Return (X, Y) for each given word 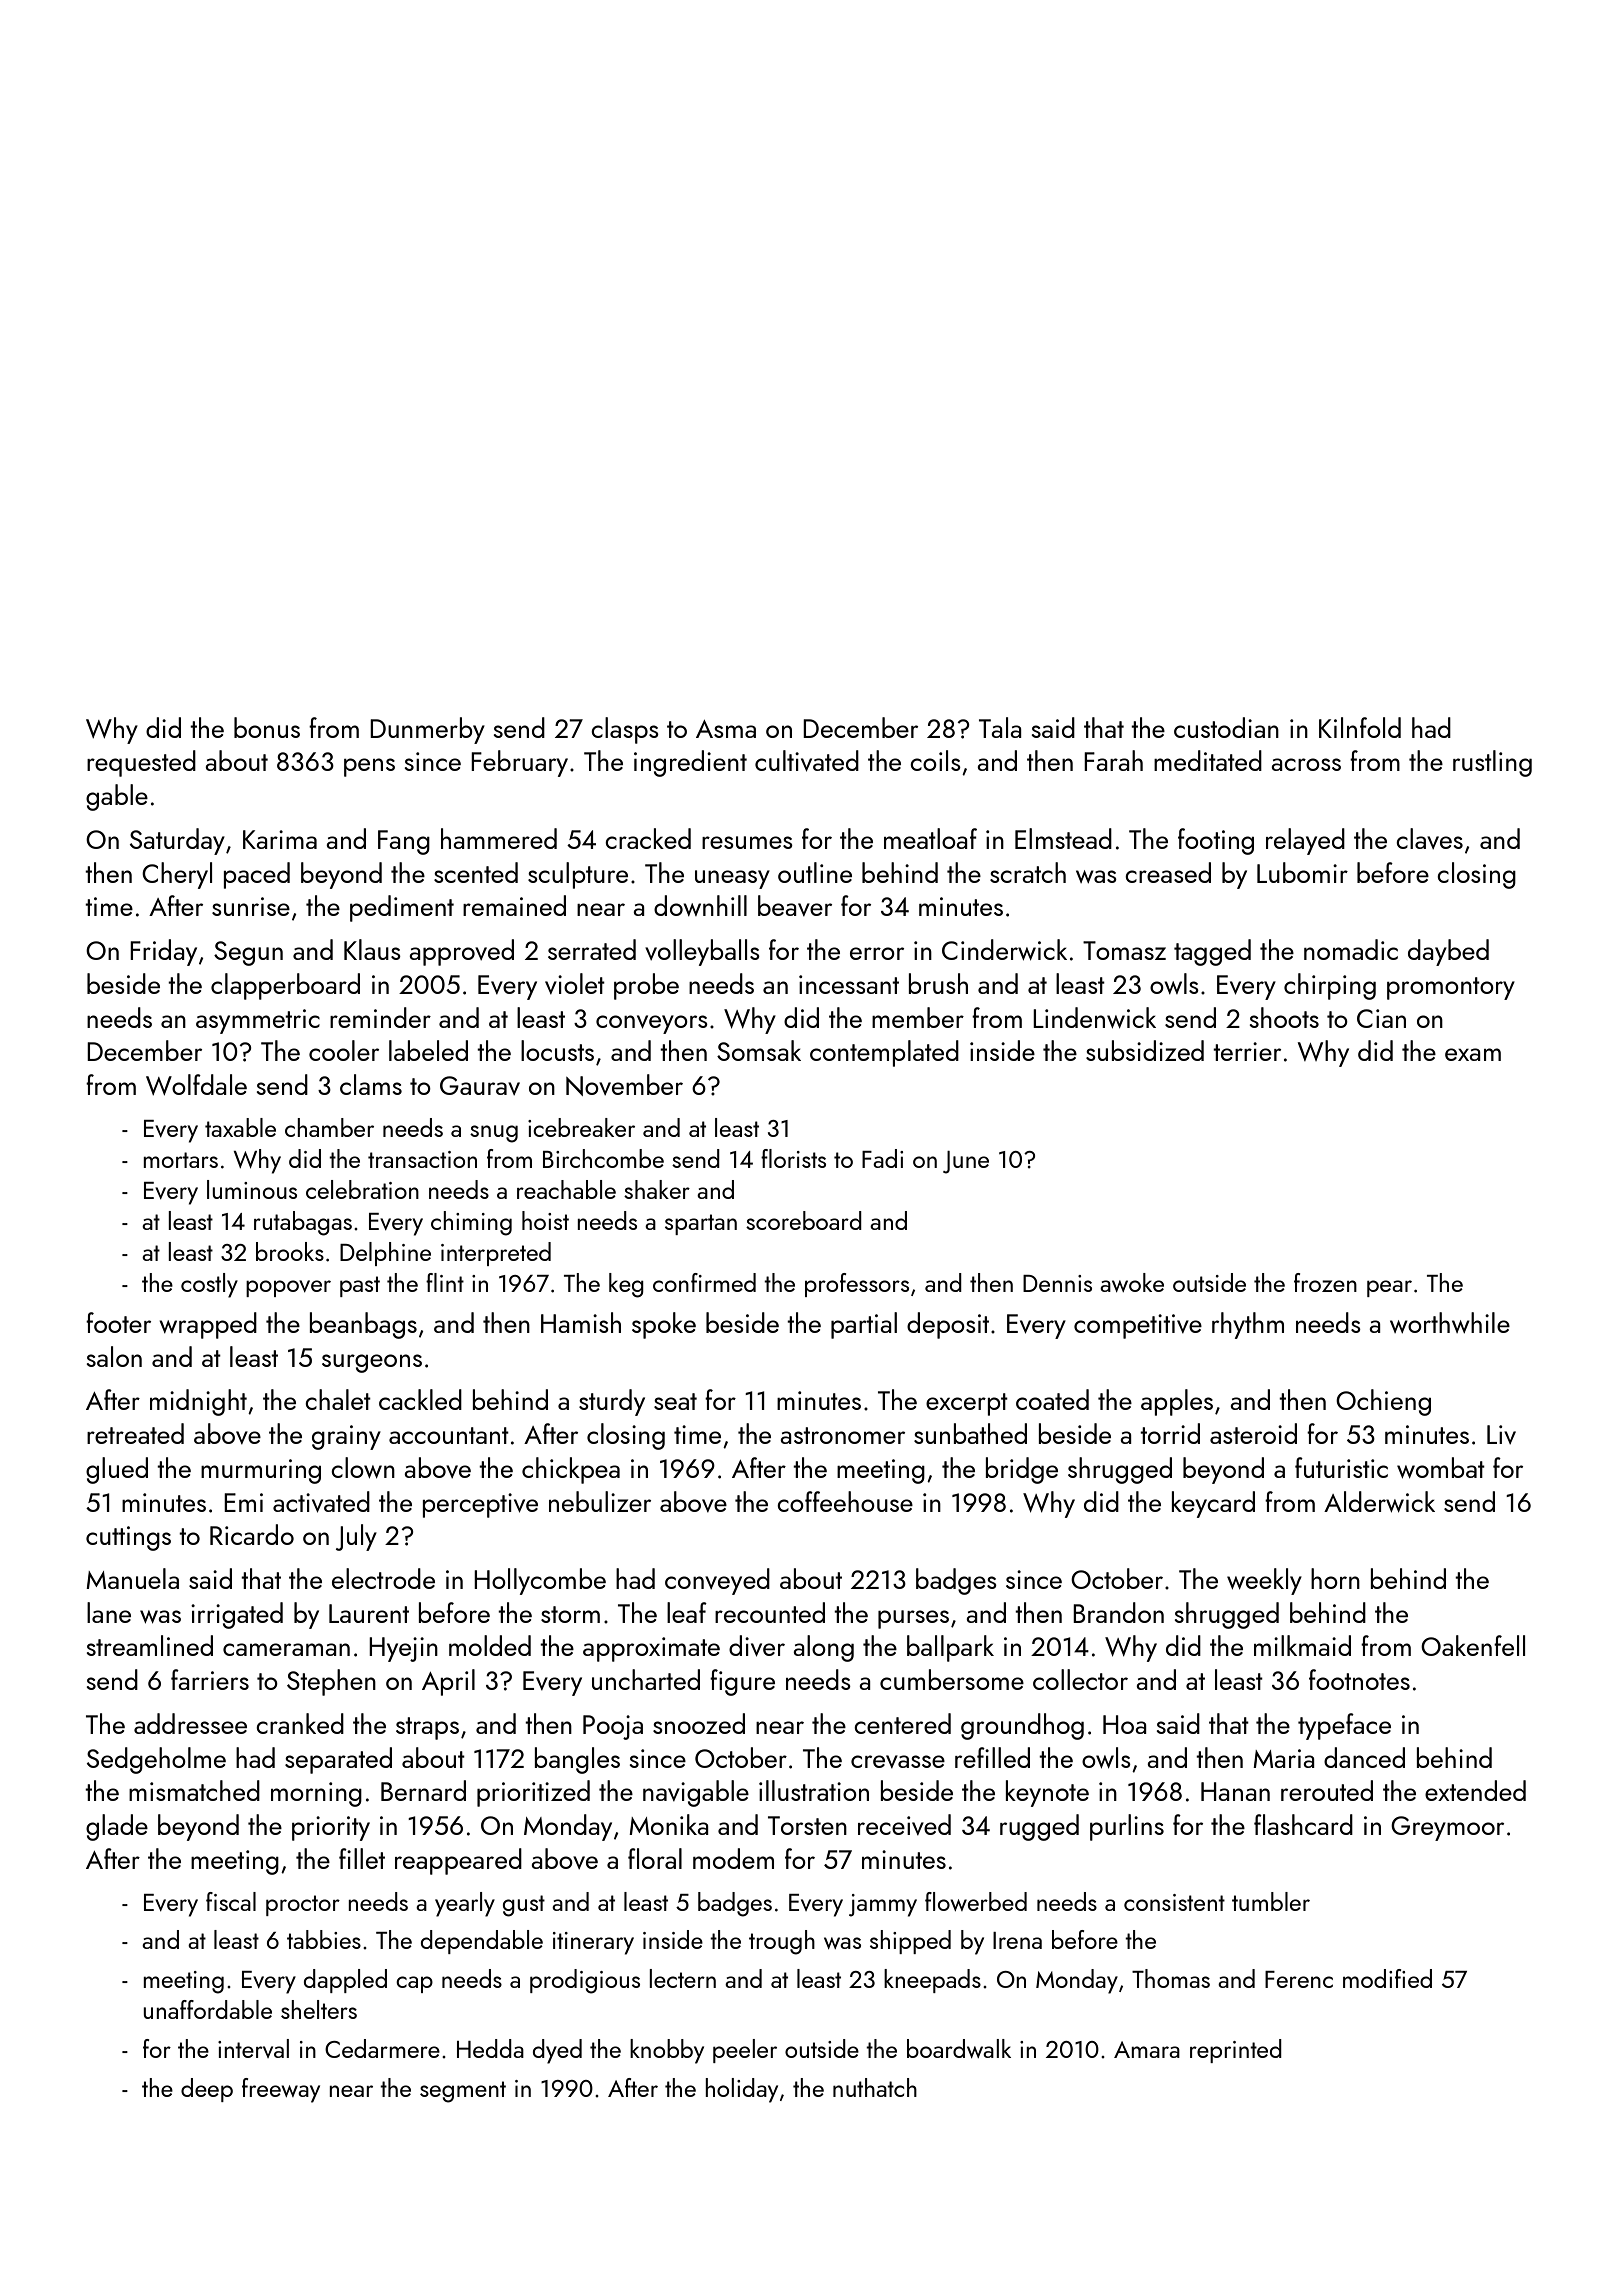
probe (646, 986)
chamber (329, 1127)
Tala (1000, 727)
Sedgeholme (156, 1760)
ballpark (950, 1648)
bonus (267, 727)
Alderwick (1379, 1501)
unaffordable (207, 2009)
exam (1473, 1054)
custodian (1226, 727)
